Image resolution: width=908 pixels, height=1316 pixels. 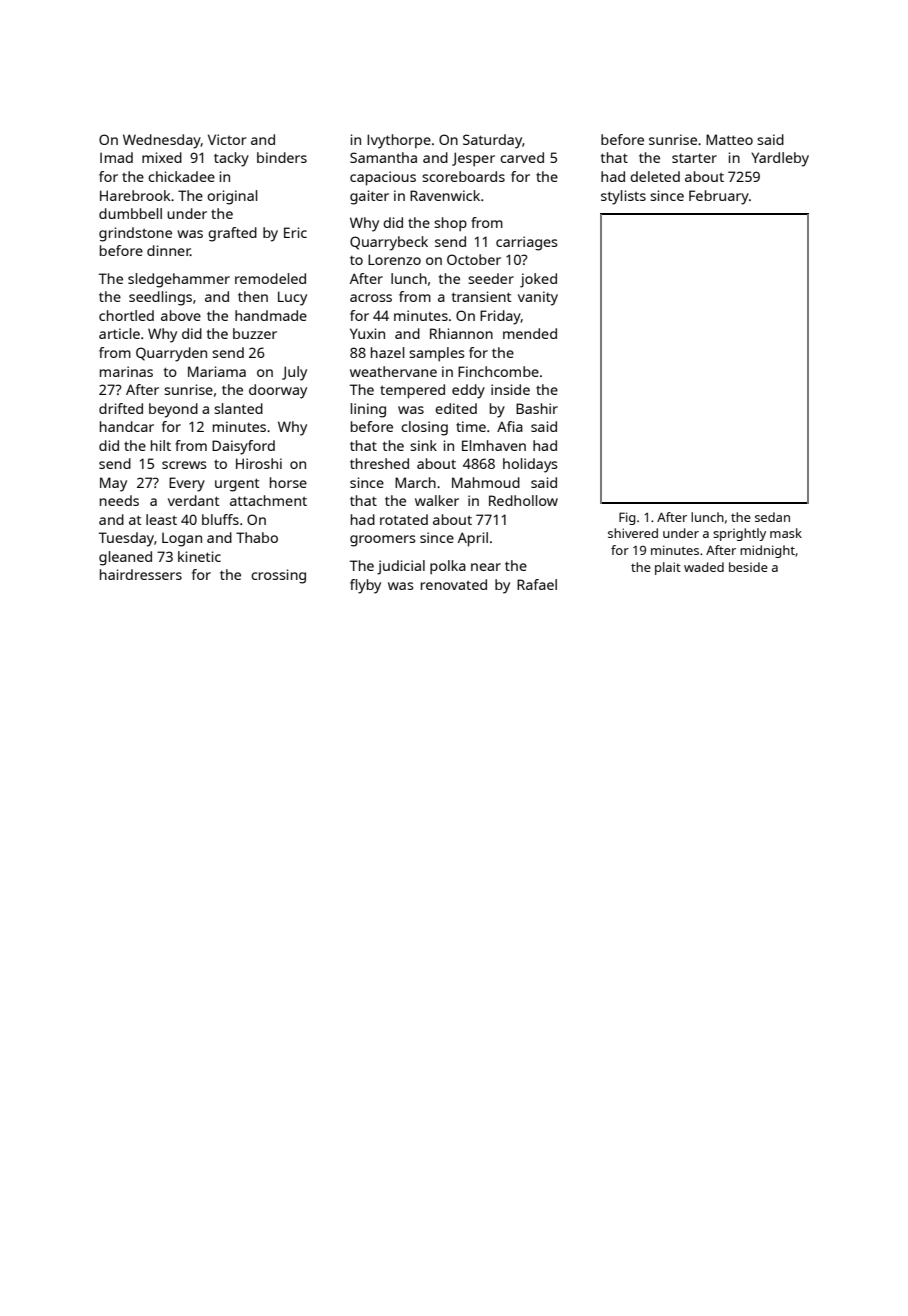 I want to click on March, so click(x=415, y=482).
